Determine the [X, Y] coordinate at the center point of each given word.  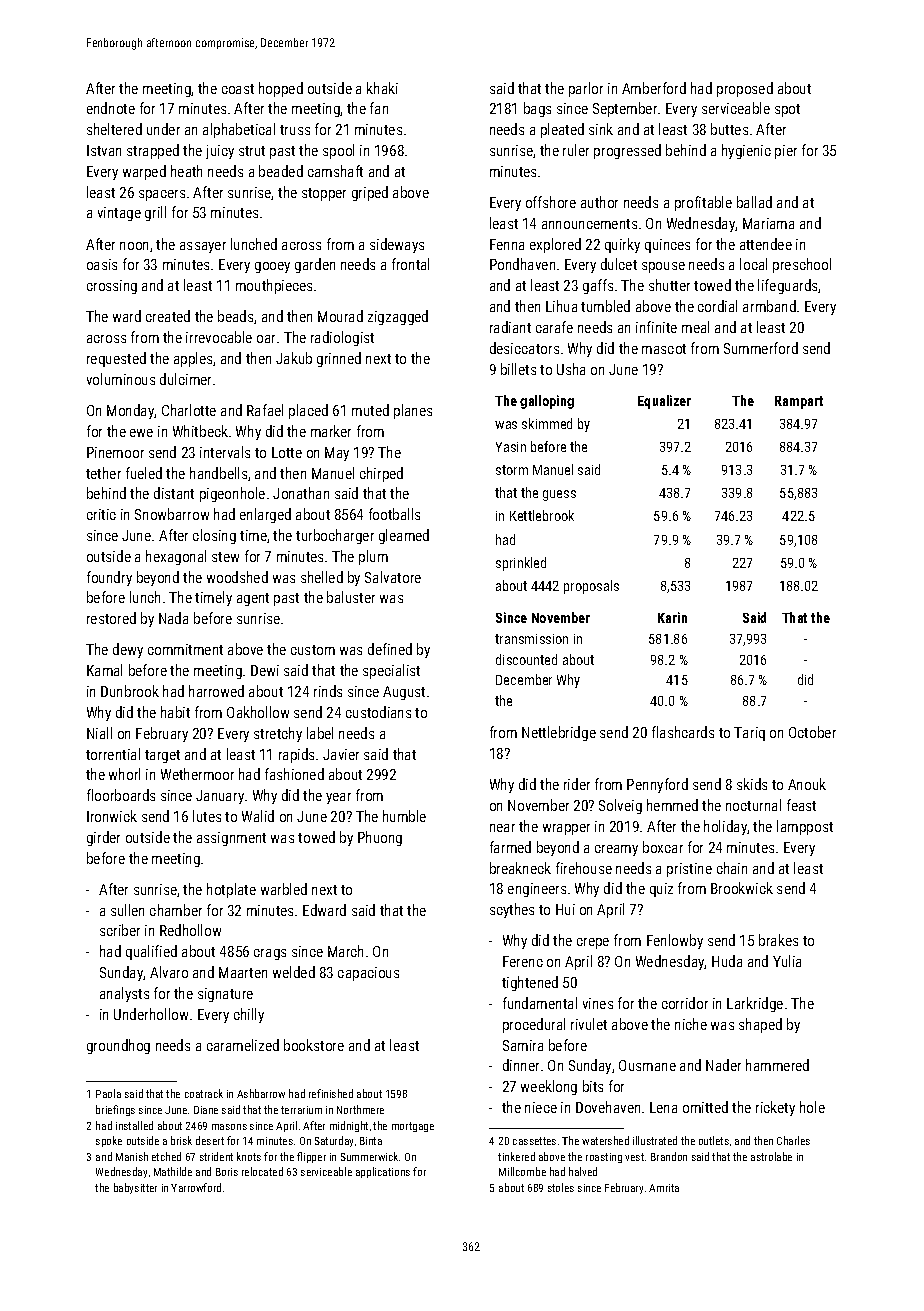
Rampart [799, 402]
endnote [111, 108]
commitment [185, 649]
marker [331, 431]
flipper [311, 1157]
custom [313, 650]
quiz [661, 890]
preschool [802, 265]
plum [373, 557]
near [502, 828]
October [812, 732]
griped [370, 193]
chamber [176, 910]
